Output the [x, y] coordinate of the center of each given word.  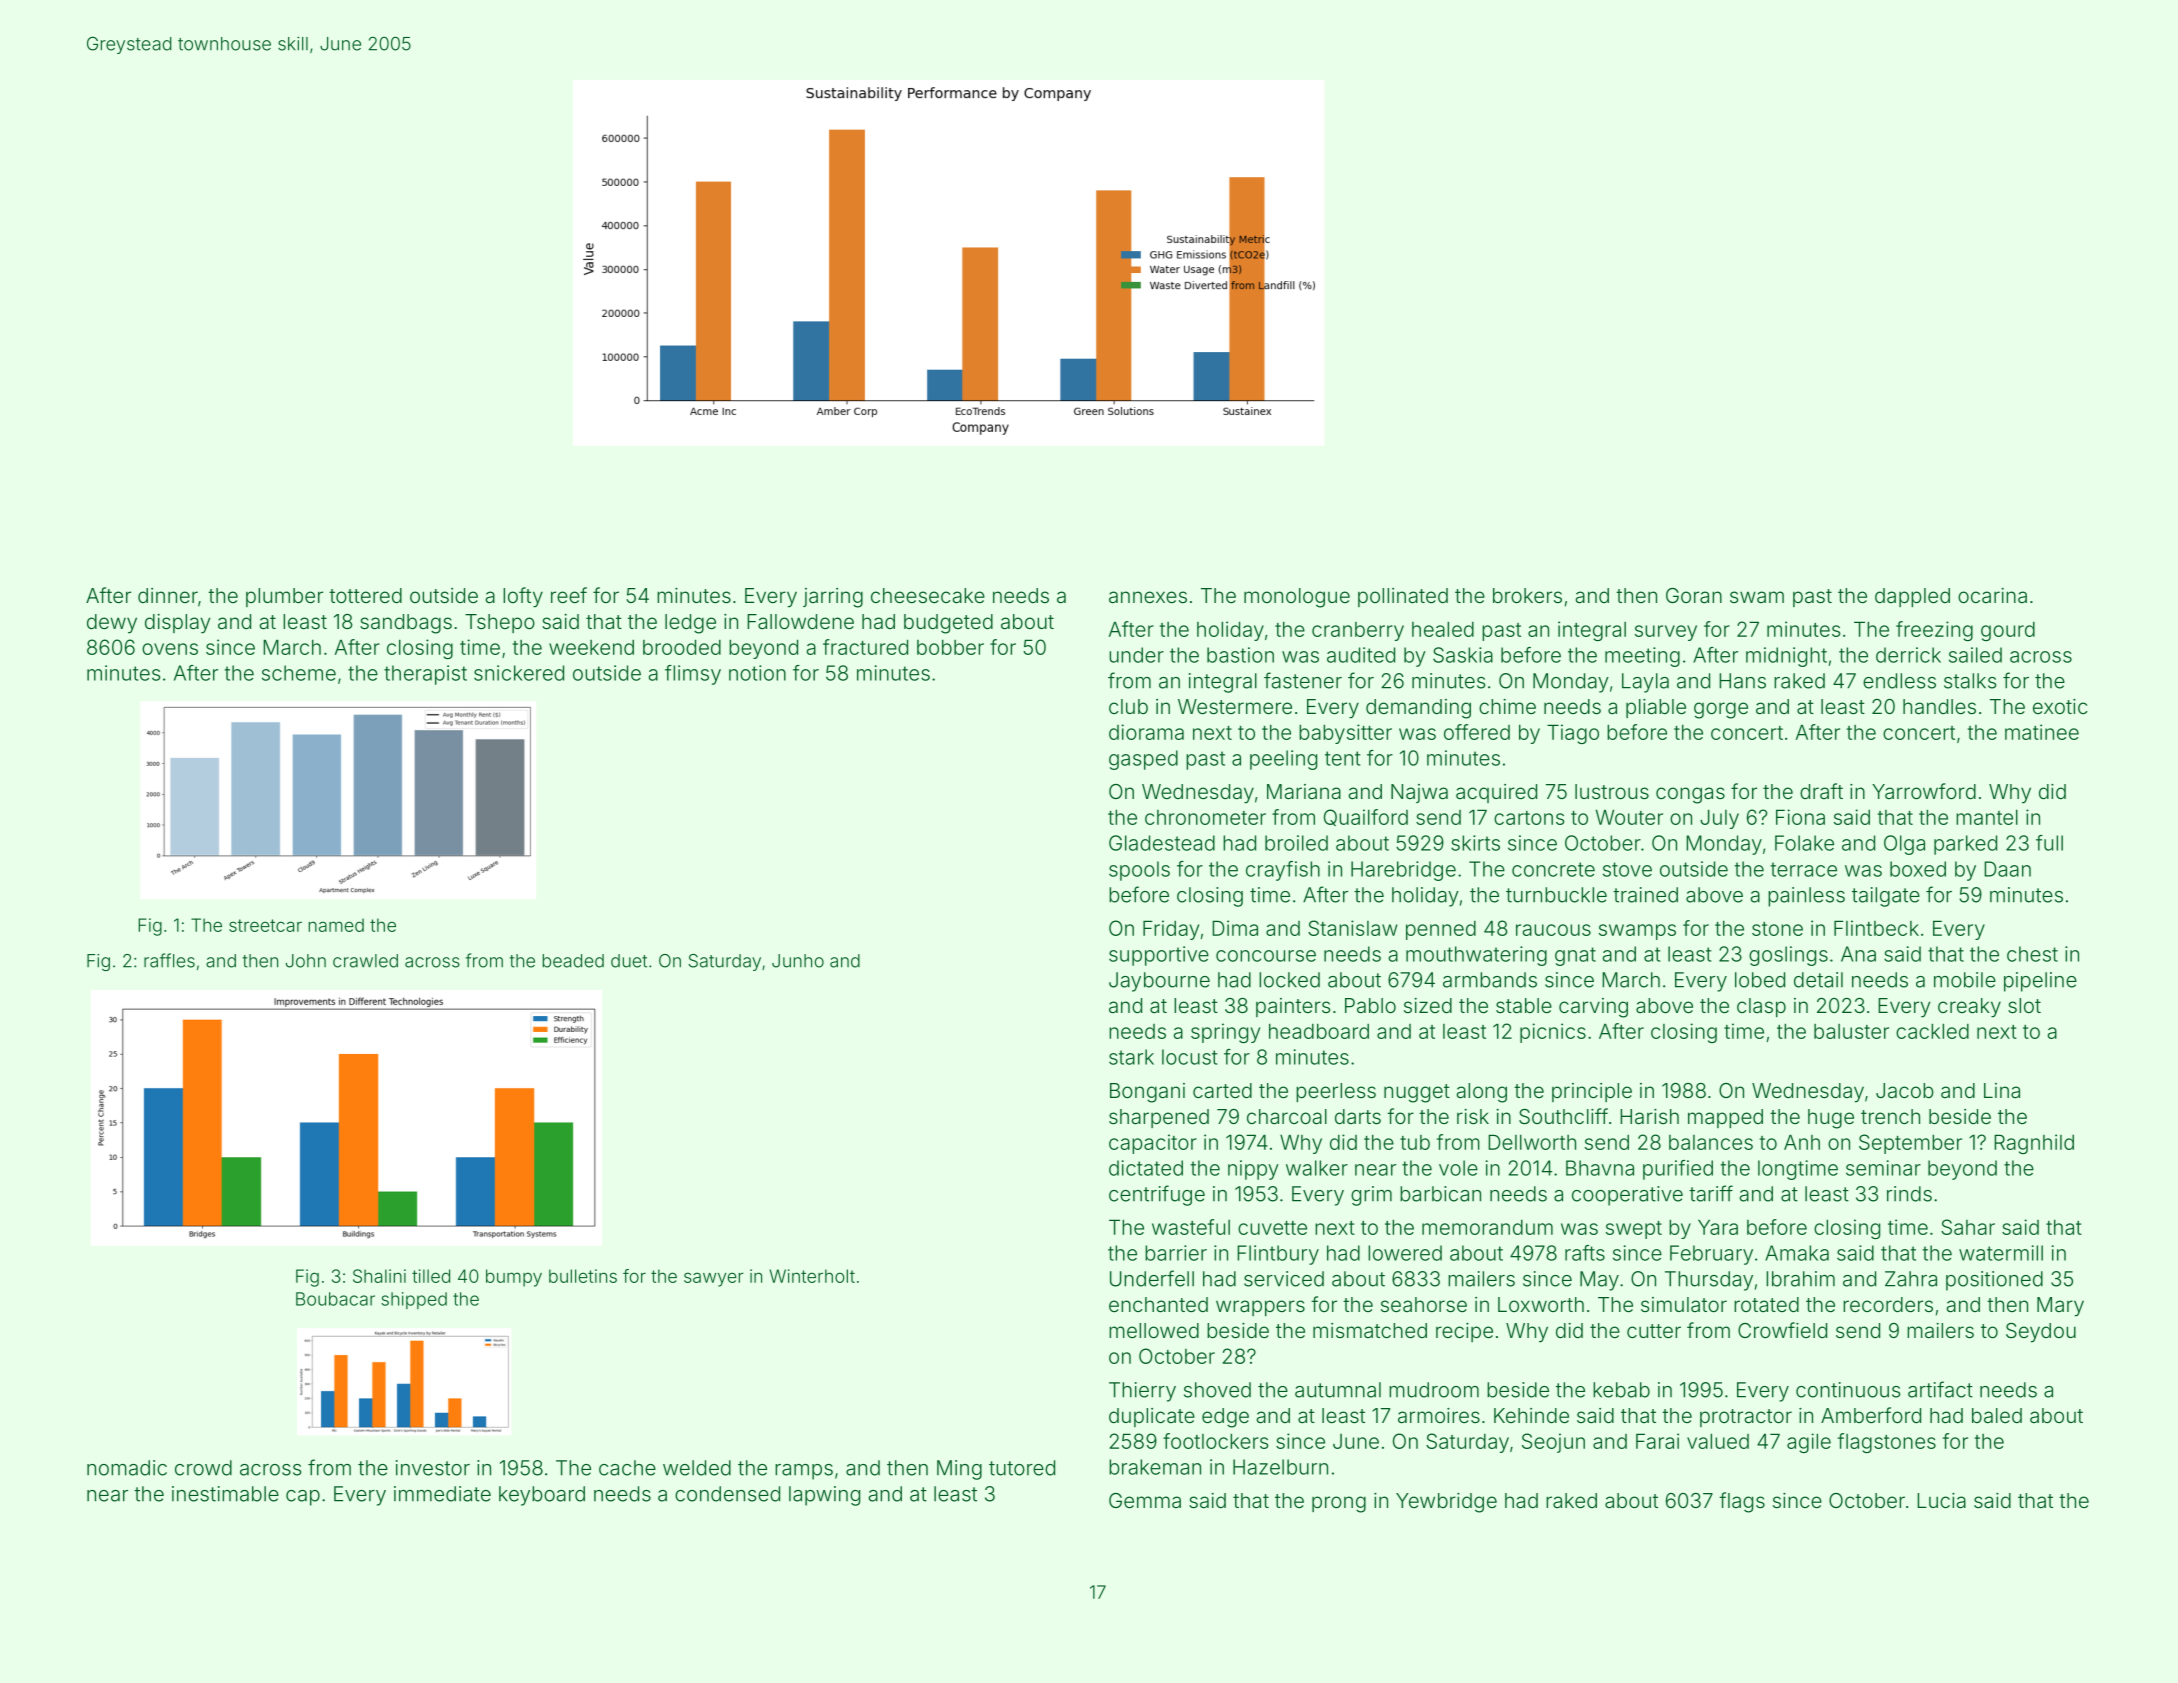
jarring [833, 598]
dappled [1912, 597]
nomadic [127, 1468]
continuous [1848, 1390]
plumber [284, 597]
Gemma [1145, 1500]
